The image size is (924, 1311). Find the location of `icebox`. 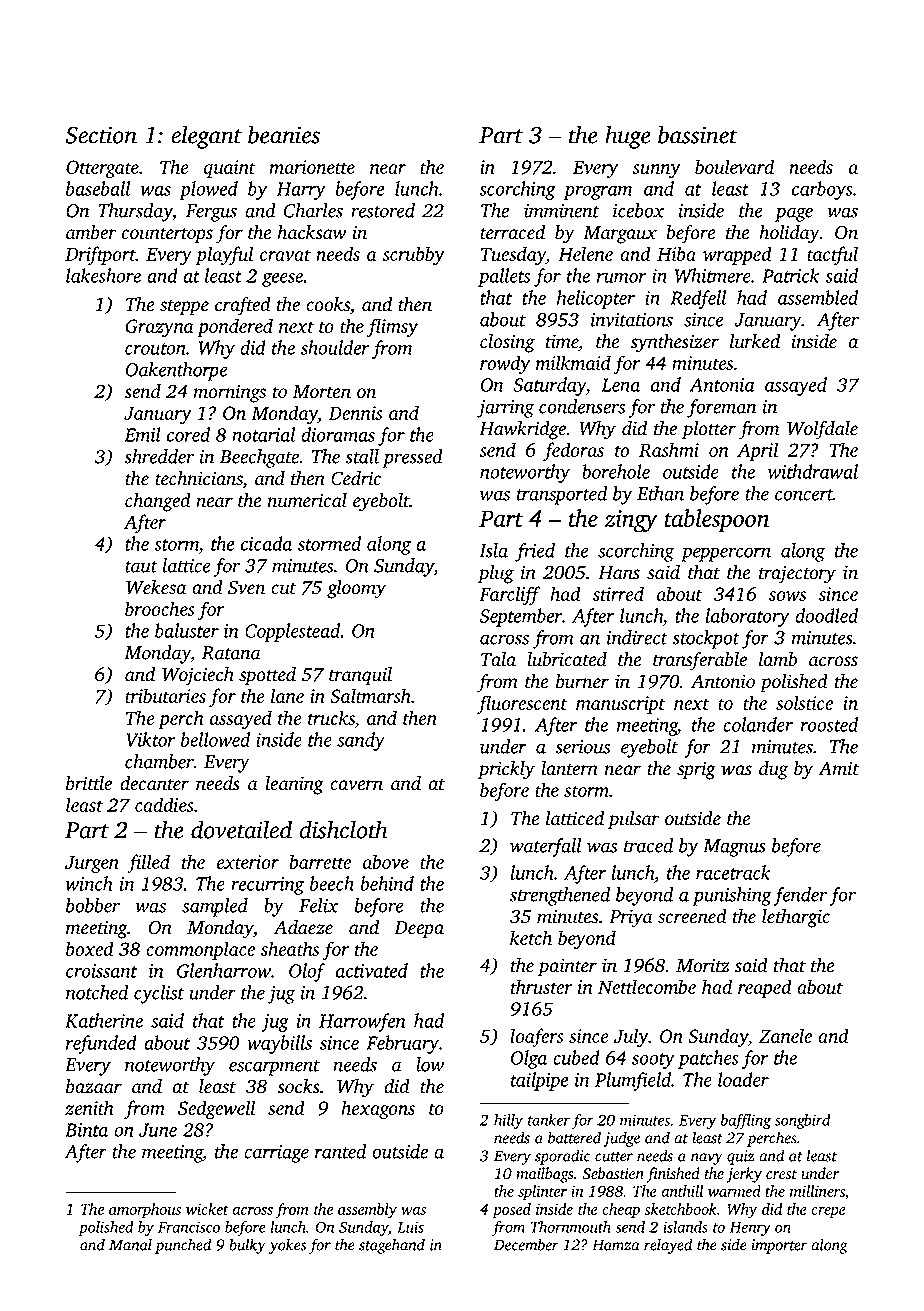

icebox is located at coordinates (638, 210).
